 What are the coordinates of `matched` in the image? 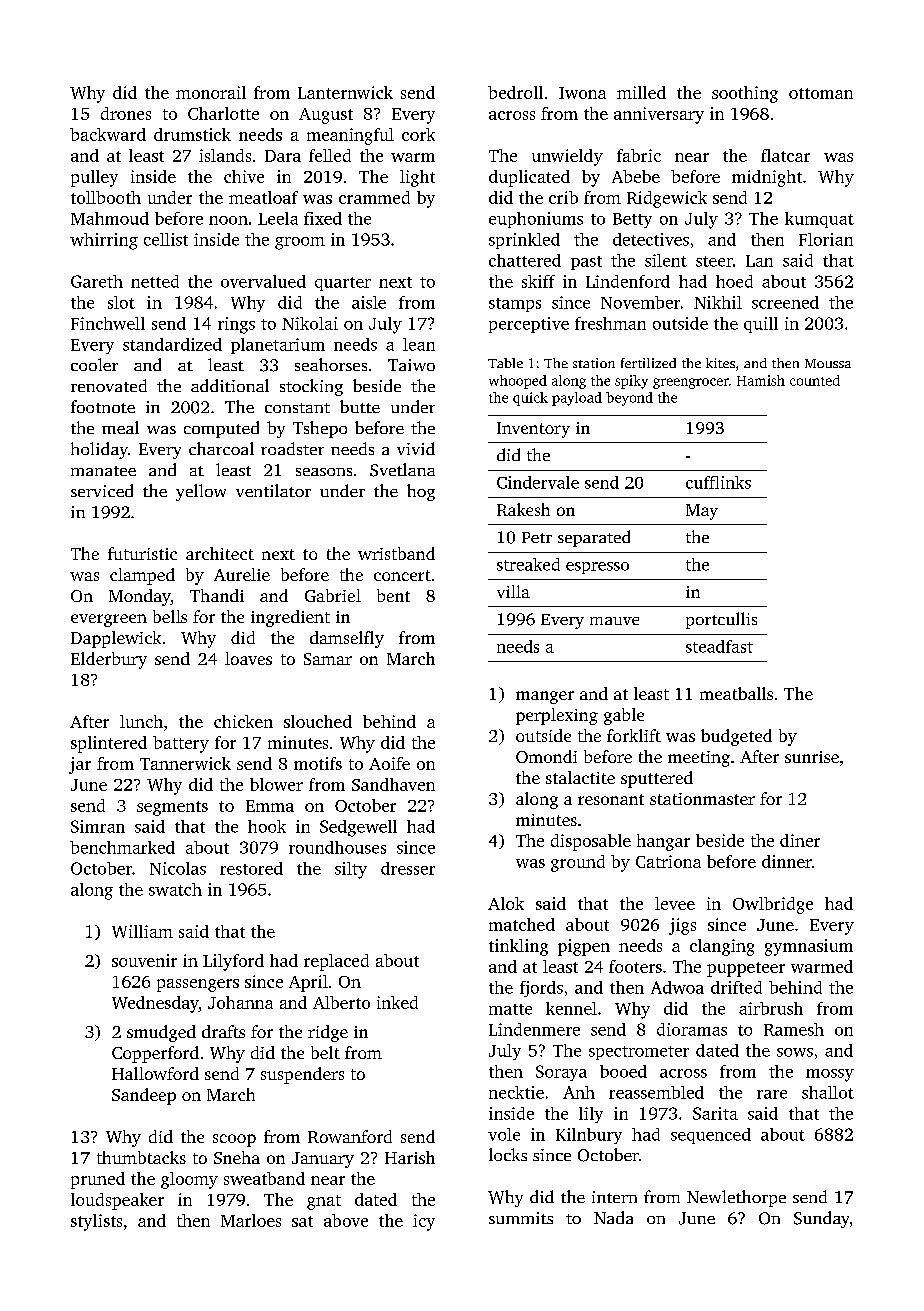 It's located at (522, 924).
